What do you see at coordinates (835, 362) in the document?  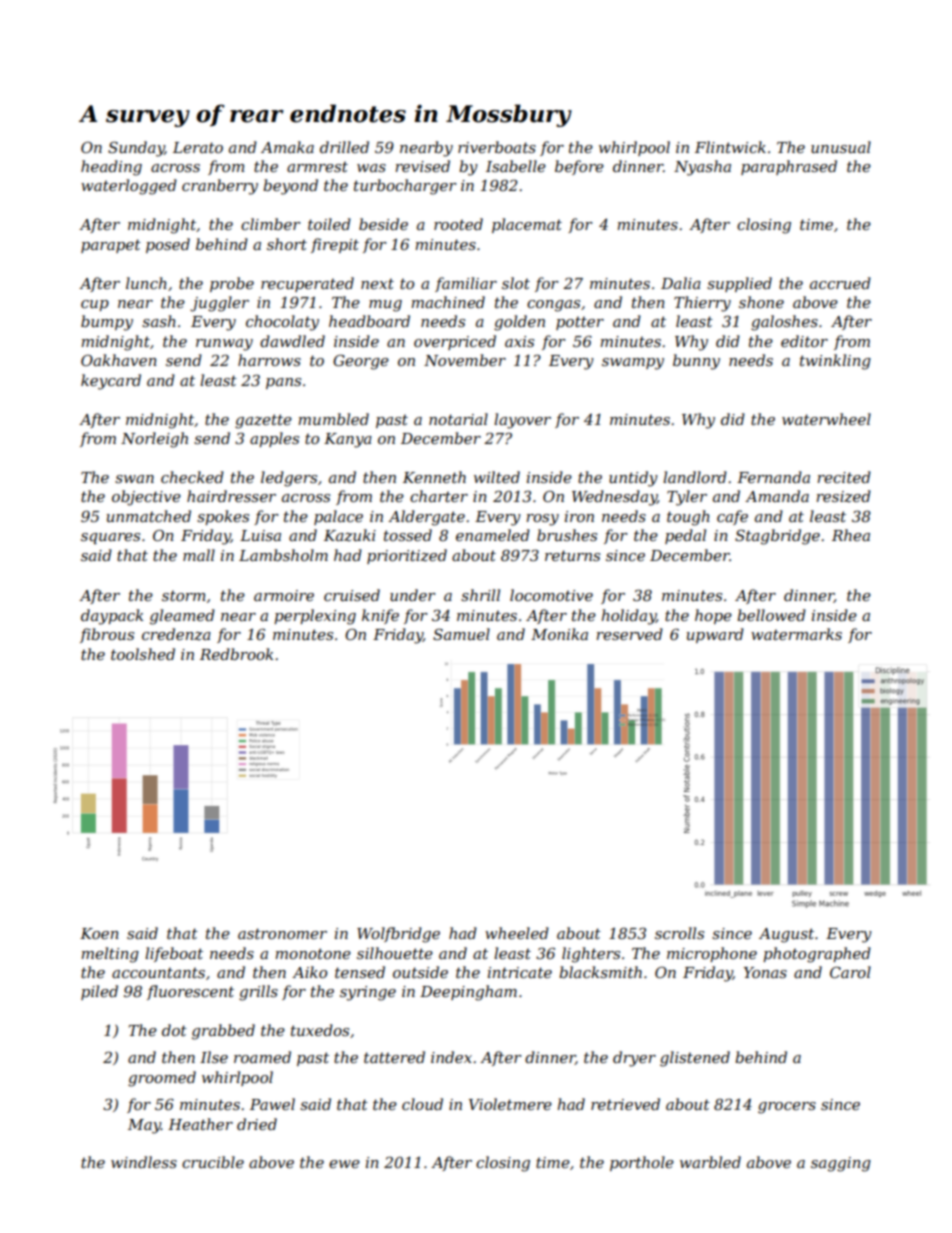 I see `twinkling` at bounding box center [835, 362].
